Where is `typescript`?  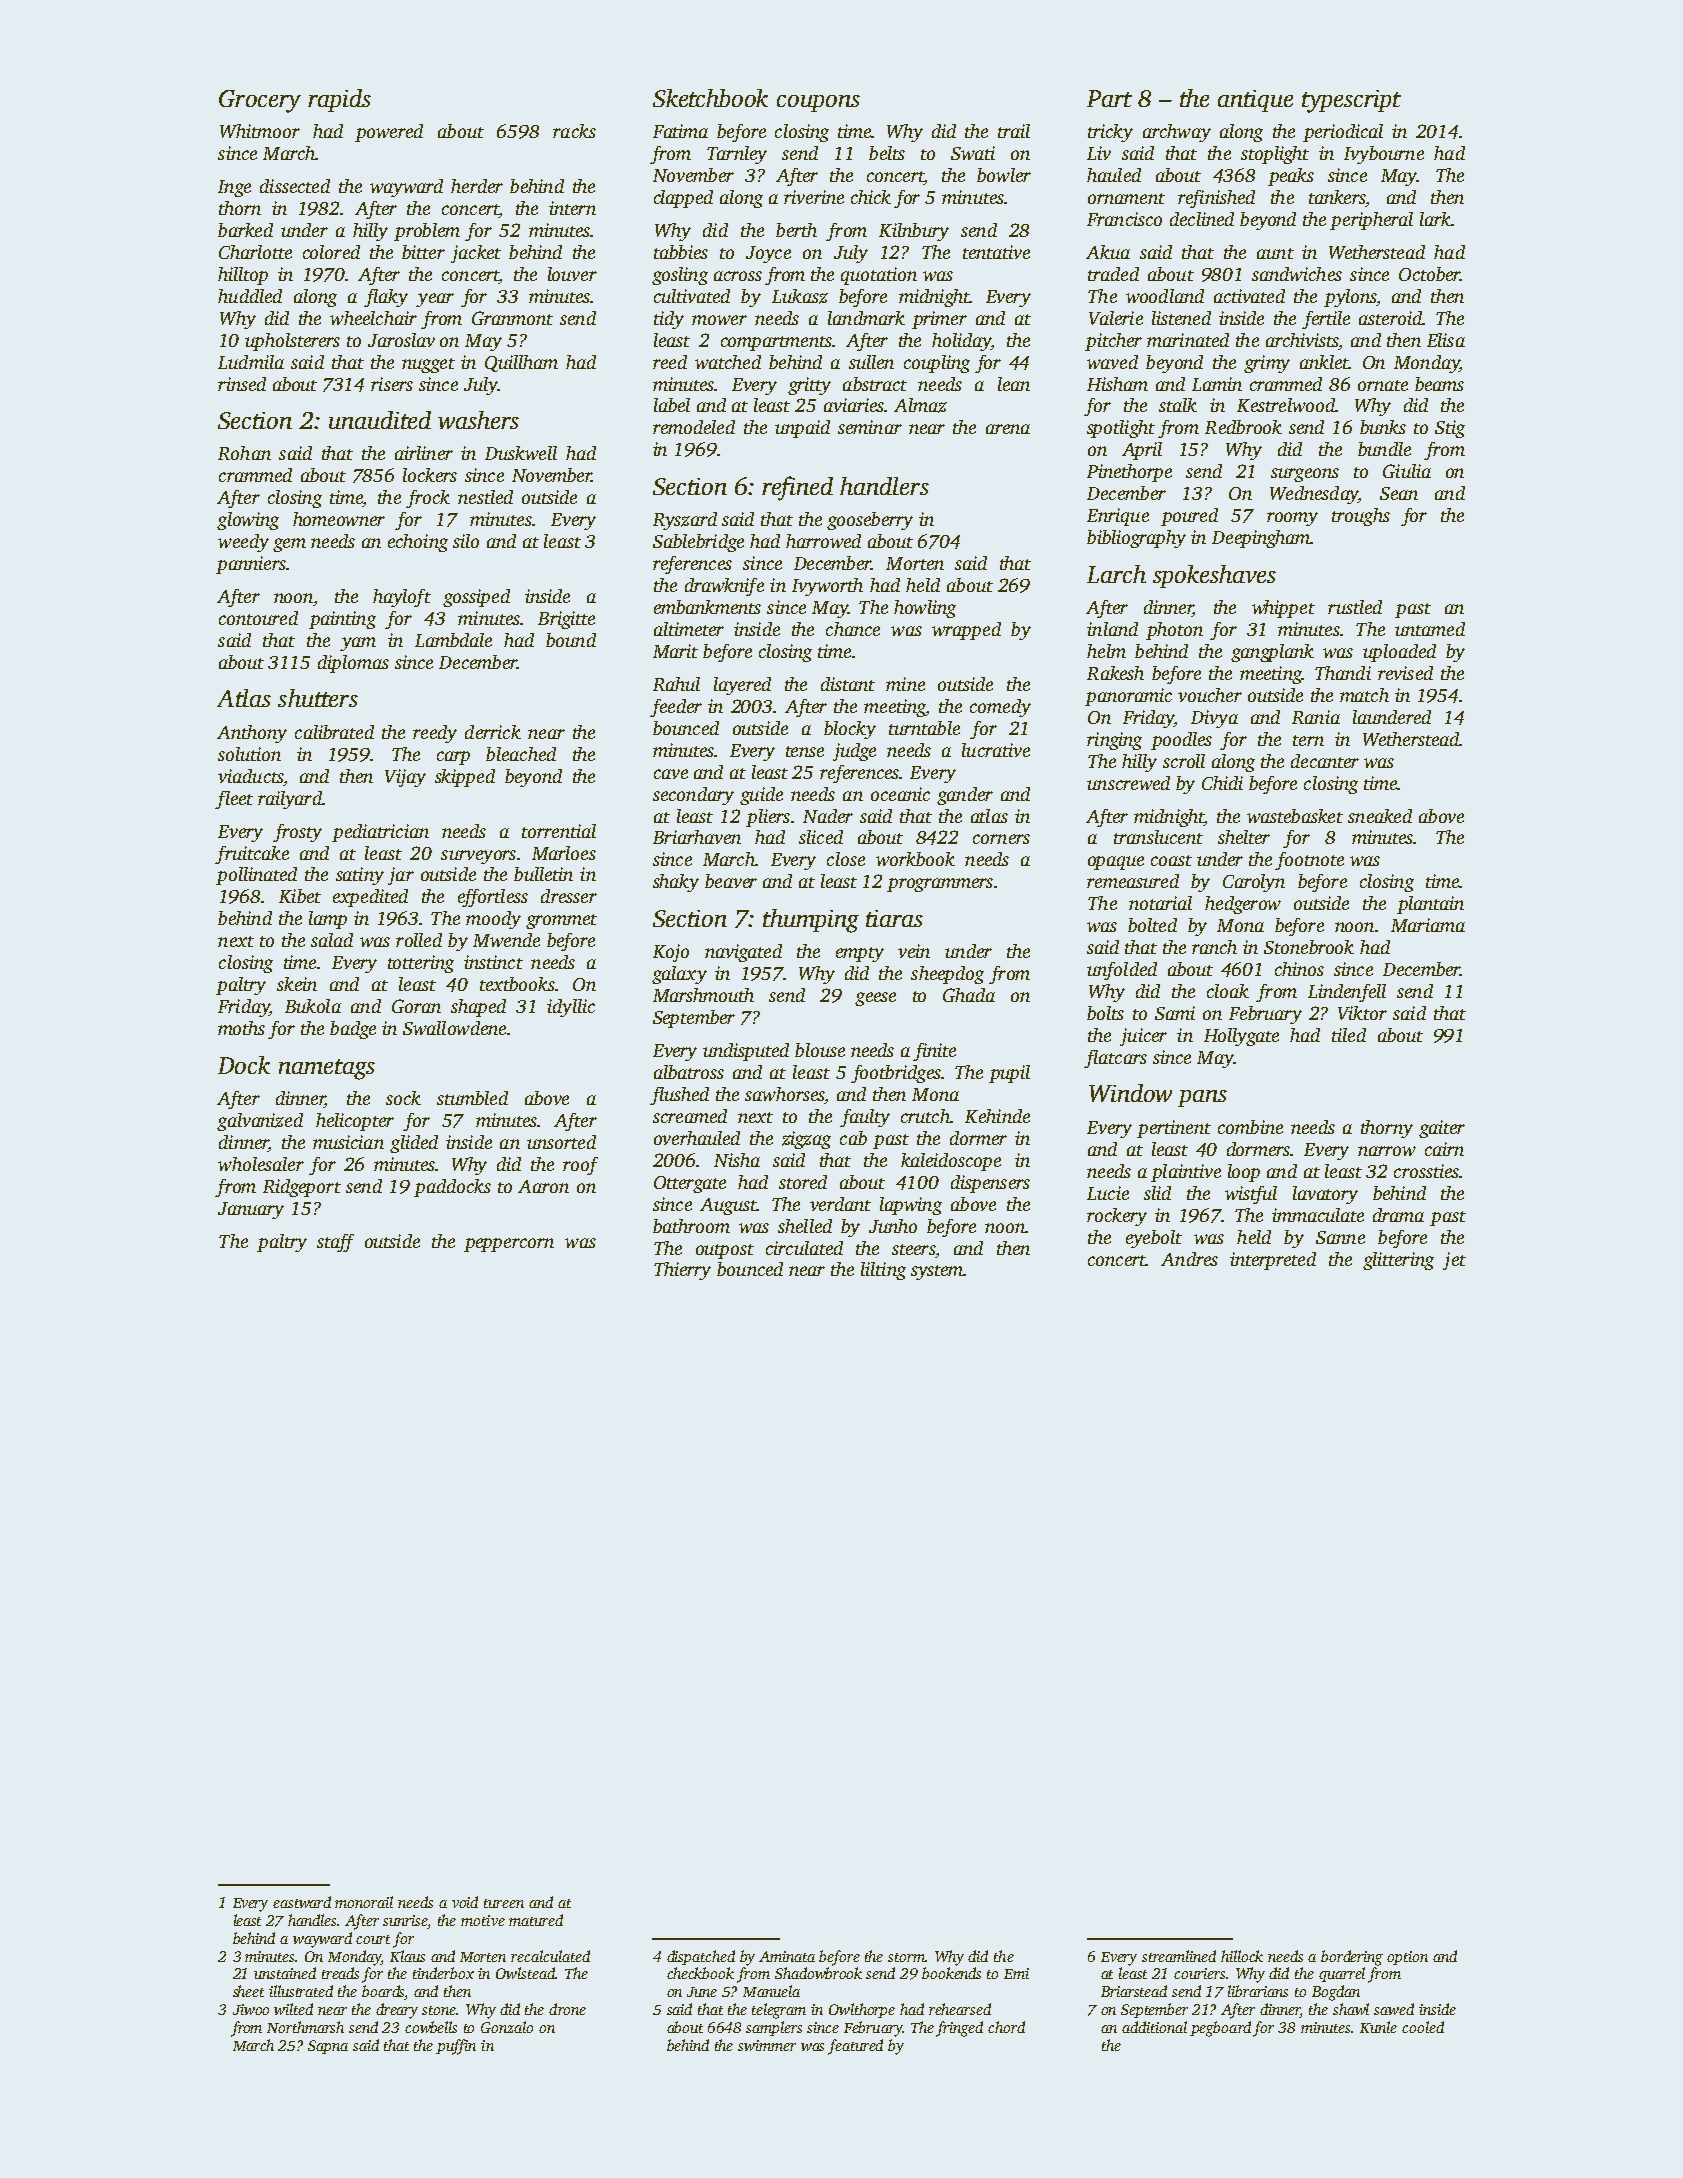 typescript is located at coordinates (1351, 101).
